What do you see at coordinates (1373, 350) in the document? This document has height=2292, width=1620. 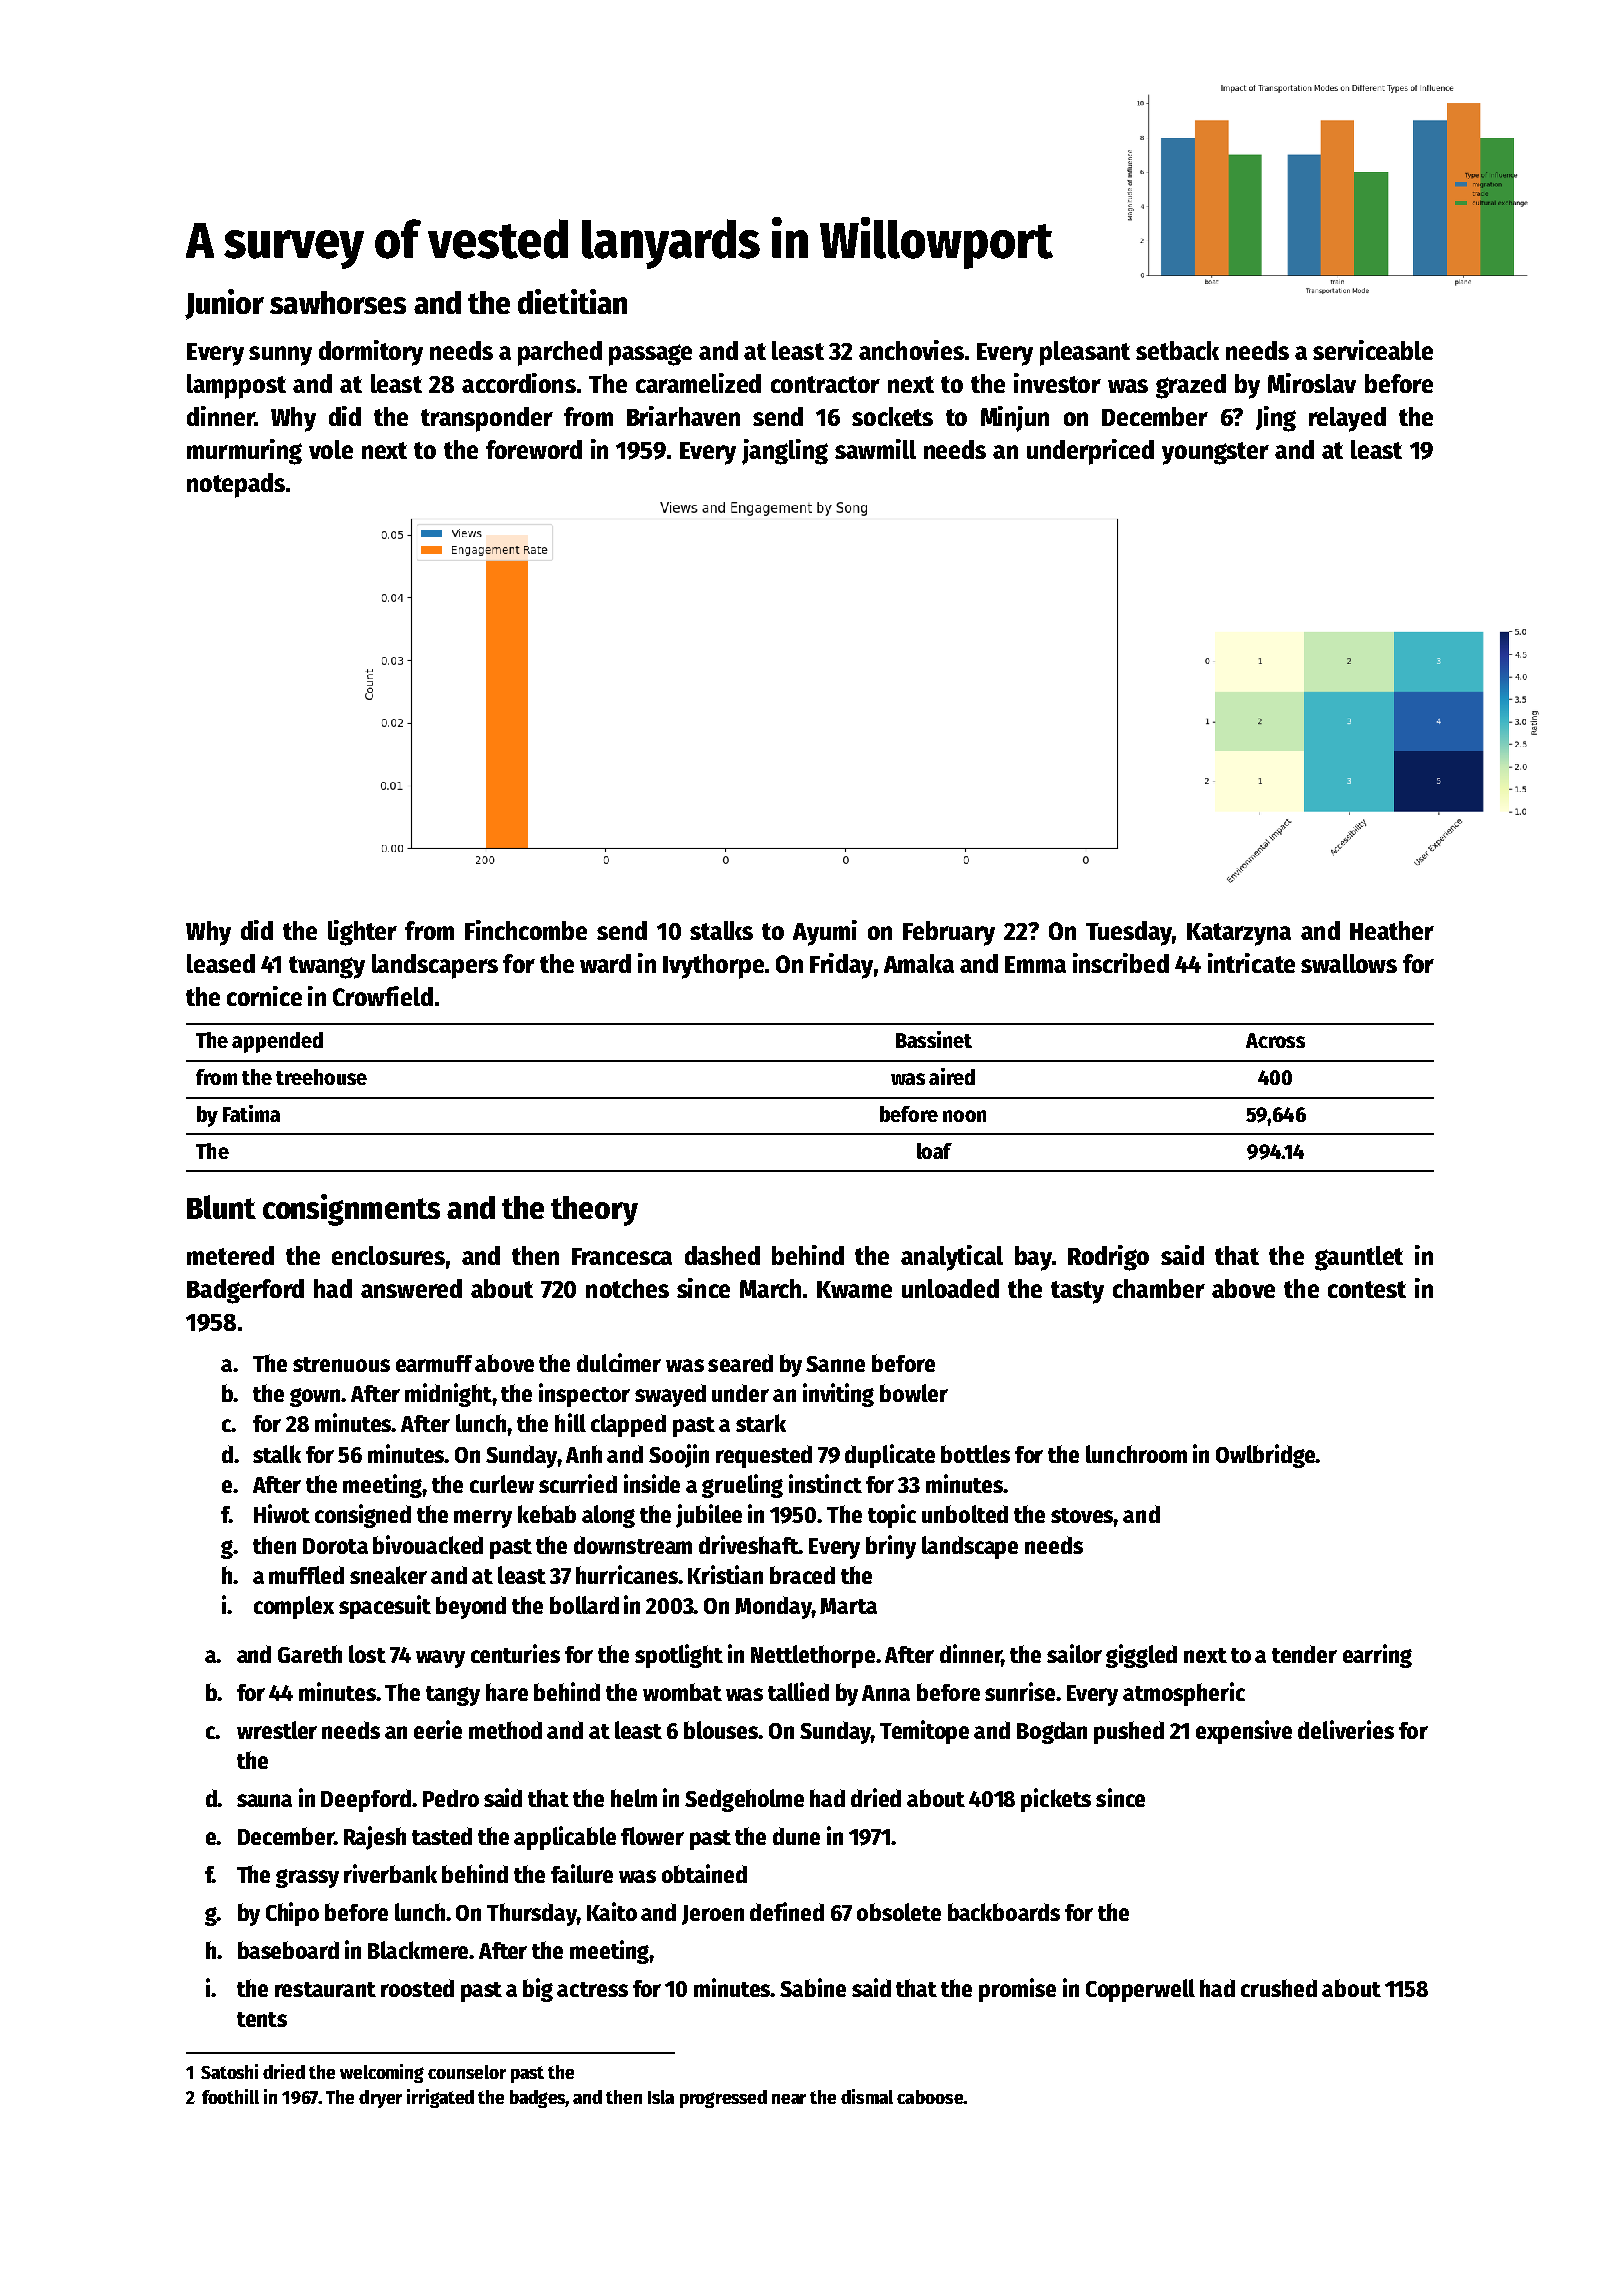 I see `serviceable` at bounding box center [1373, 350].
